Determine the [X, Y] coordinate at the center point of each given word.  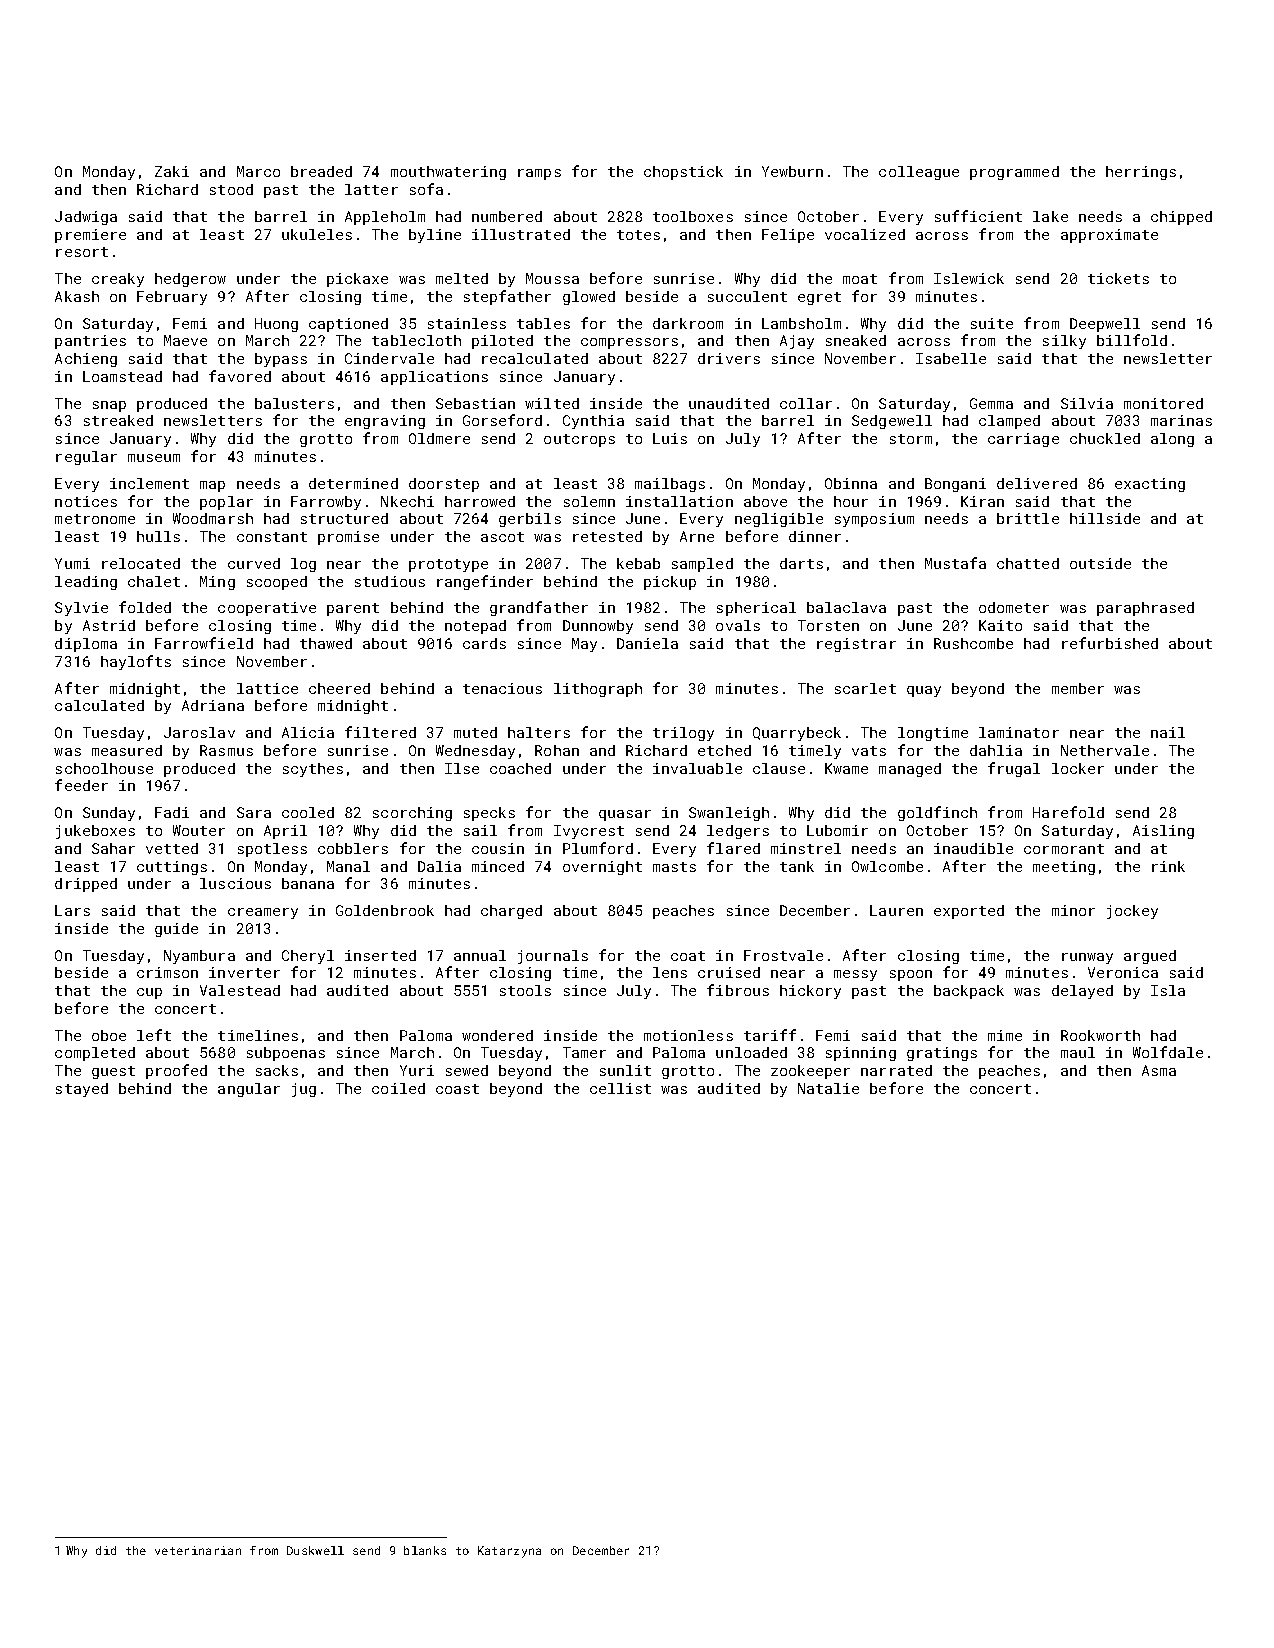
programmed [1014, 173]
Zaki [172, 171]
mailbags [670, 485]
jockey [1132, 912]
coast [457, 1089]
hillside [1105, 518]
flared [733, 848]
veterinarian [198, 1550]
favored [240, 376]
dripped [86, 885]
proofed [176, 1071]
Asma [1159, 1070]
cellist [620, 1088]
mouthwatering [448, 173]
